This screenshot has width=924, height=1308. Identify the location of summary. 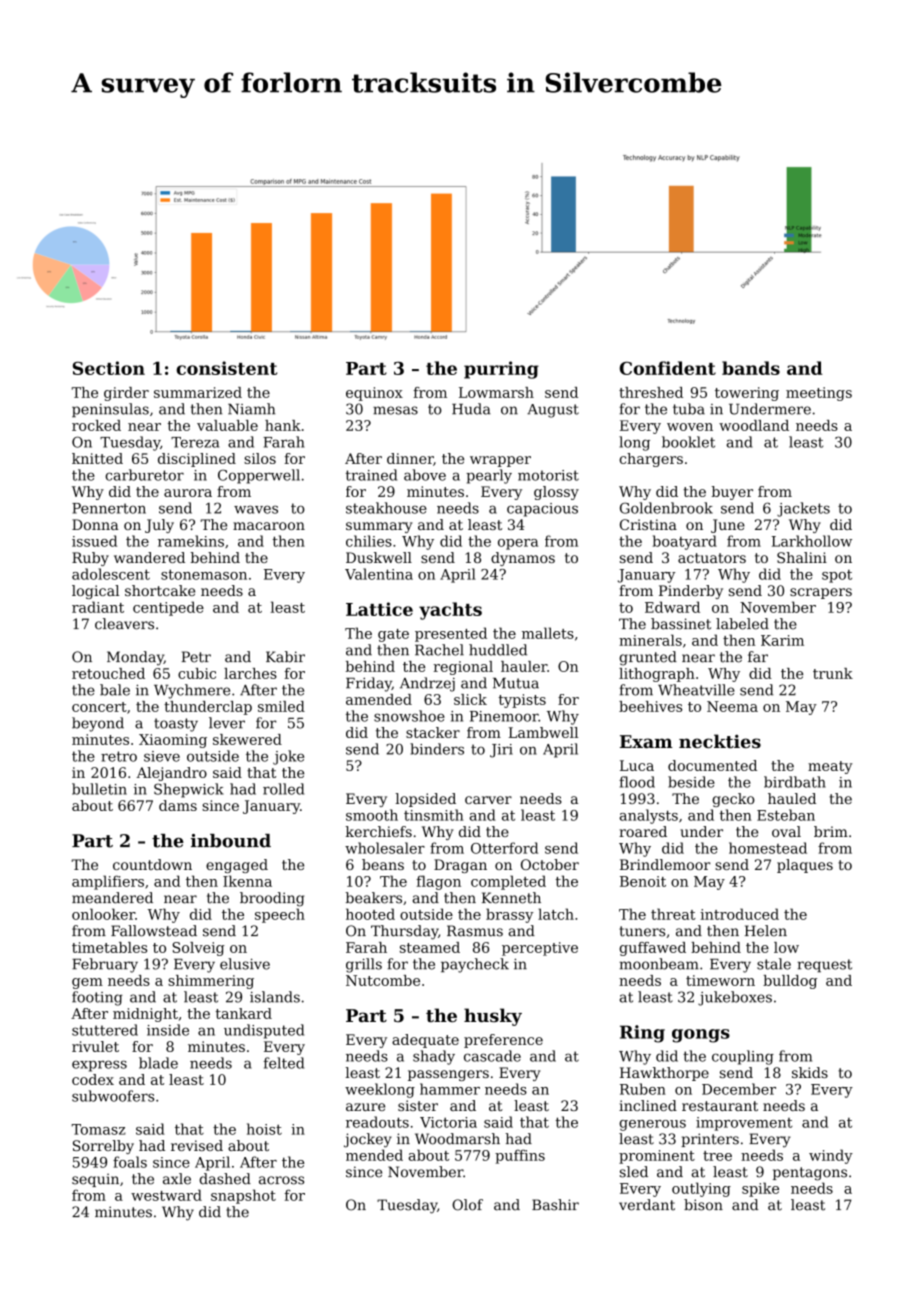
(379, 527).
